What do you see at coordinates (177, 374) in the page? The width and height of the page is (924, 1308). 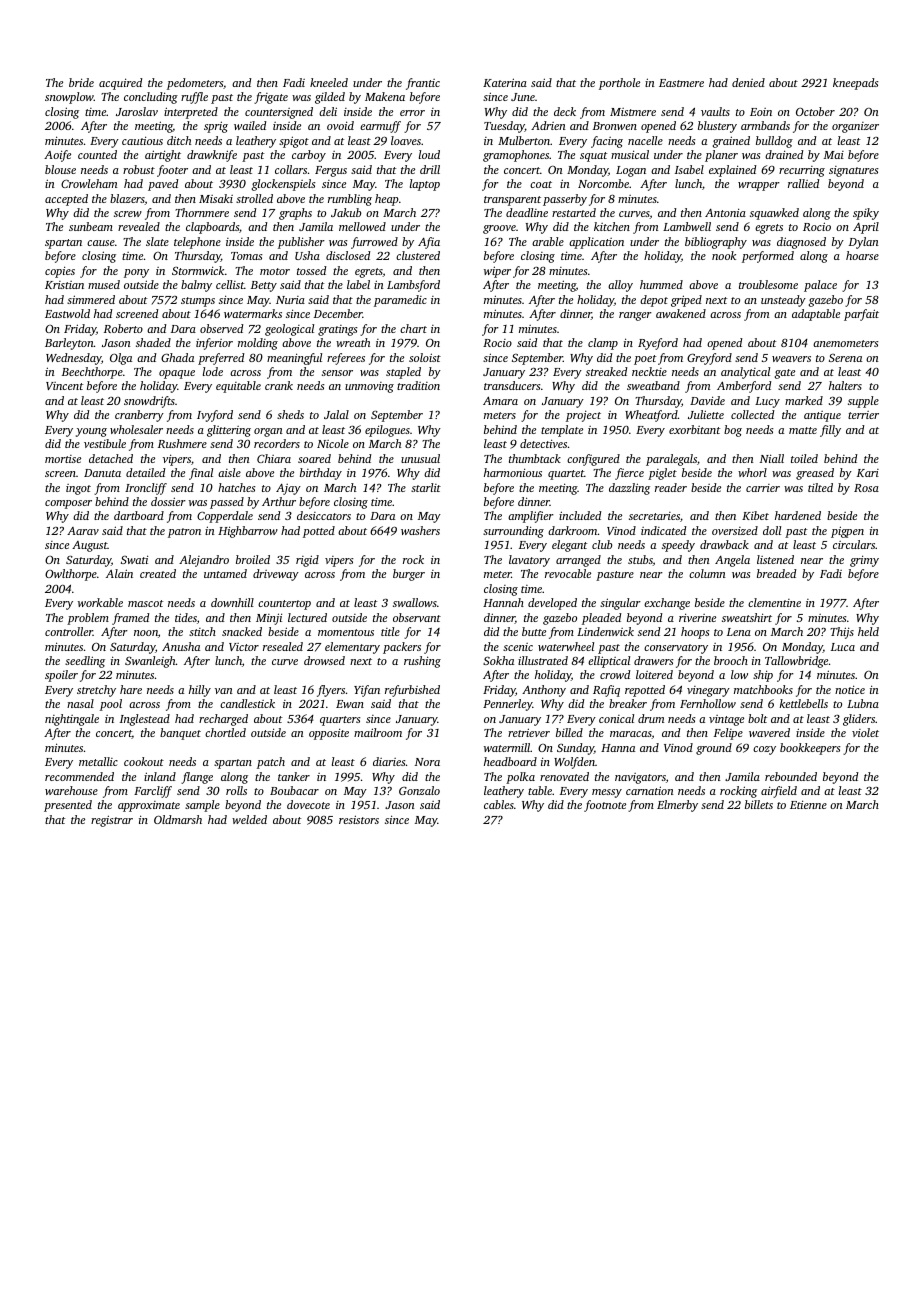 I see `opaque` at bounding box center [177, 374].
